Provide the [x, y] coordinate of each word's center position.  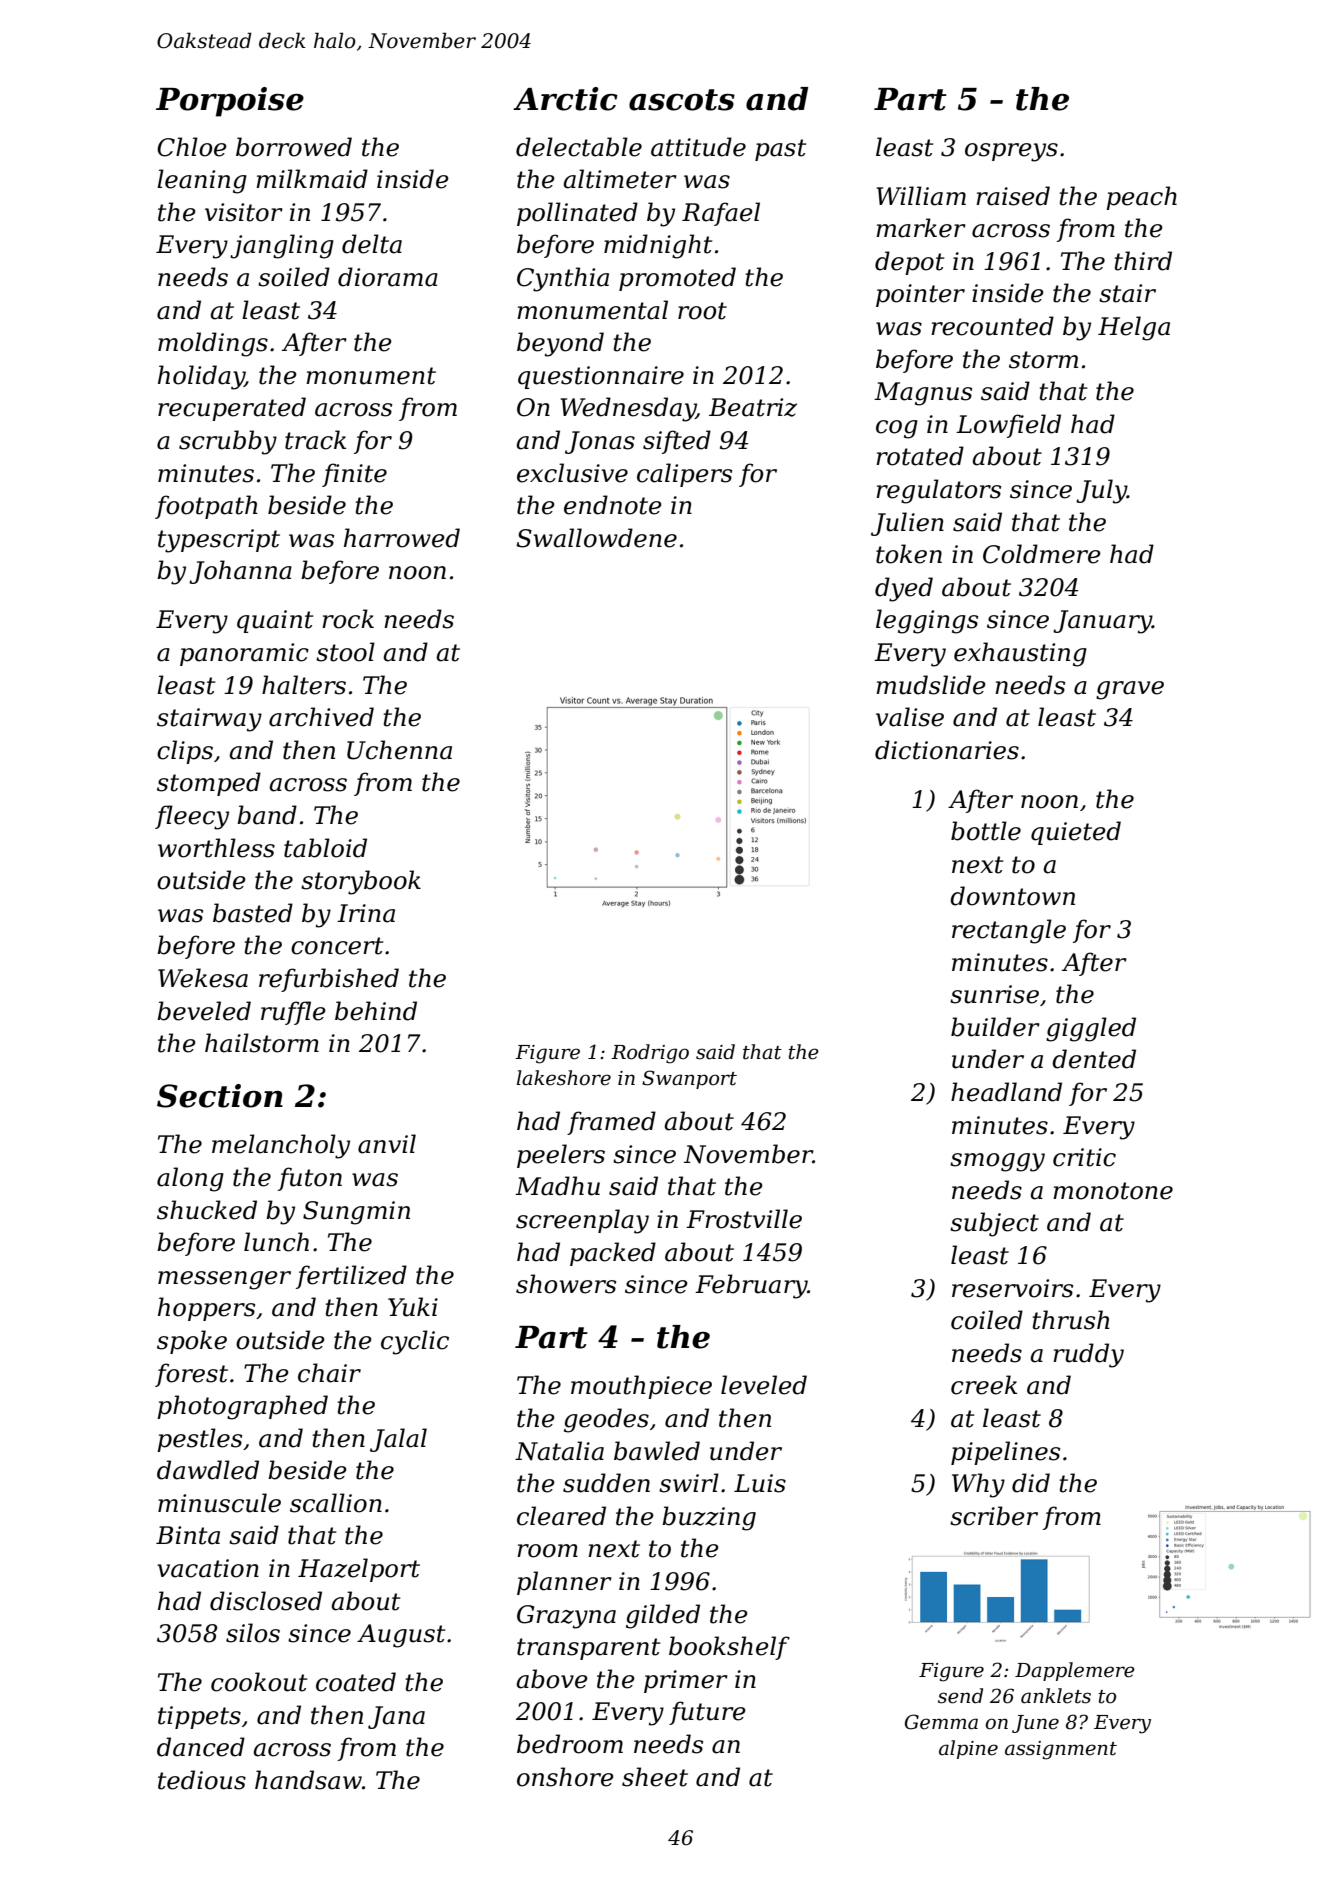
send [960, 1696]
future [707, 1713]
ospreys [1011, 152]
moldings [213, 344]
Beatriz [753, 407]
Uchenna [399, 750]
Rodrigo [650, 1054]
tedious [202, 1780]
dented [1094, 1059]
